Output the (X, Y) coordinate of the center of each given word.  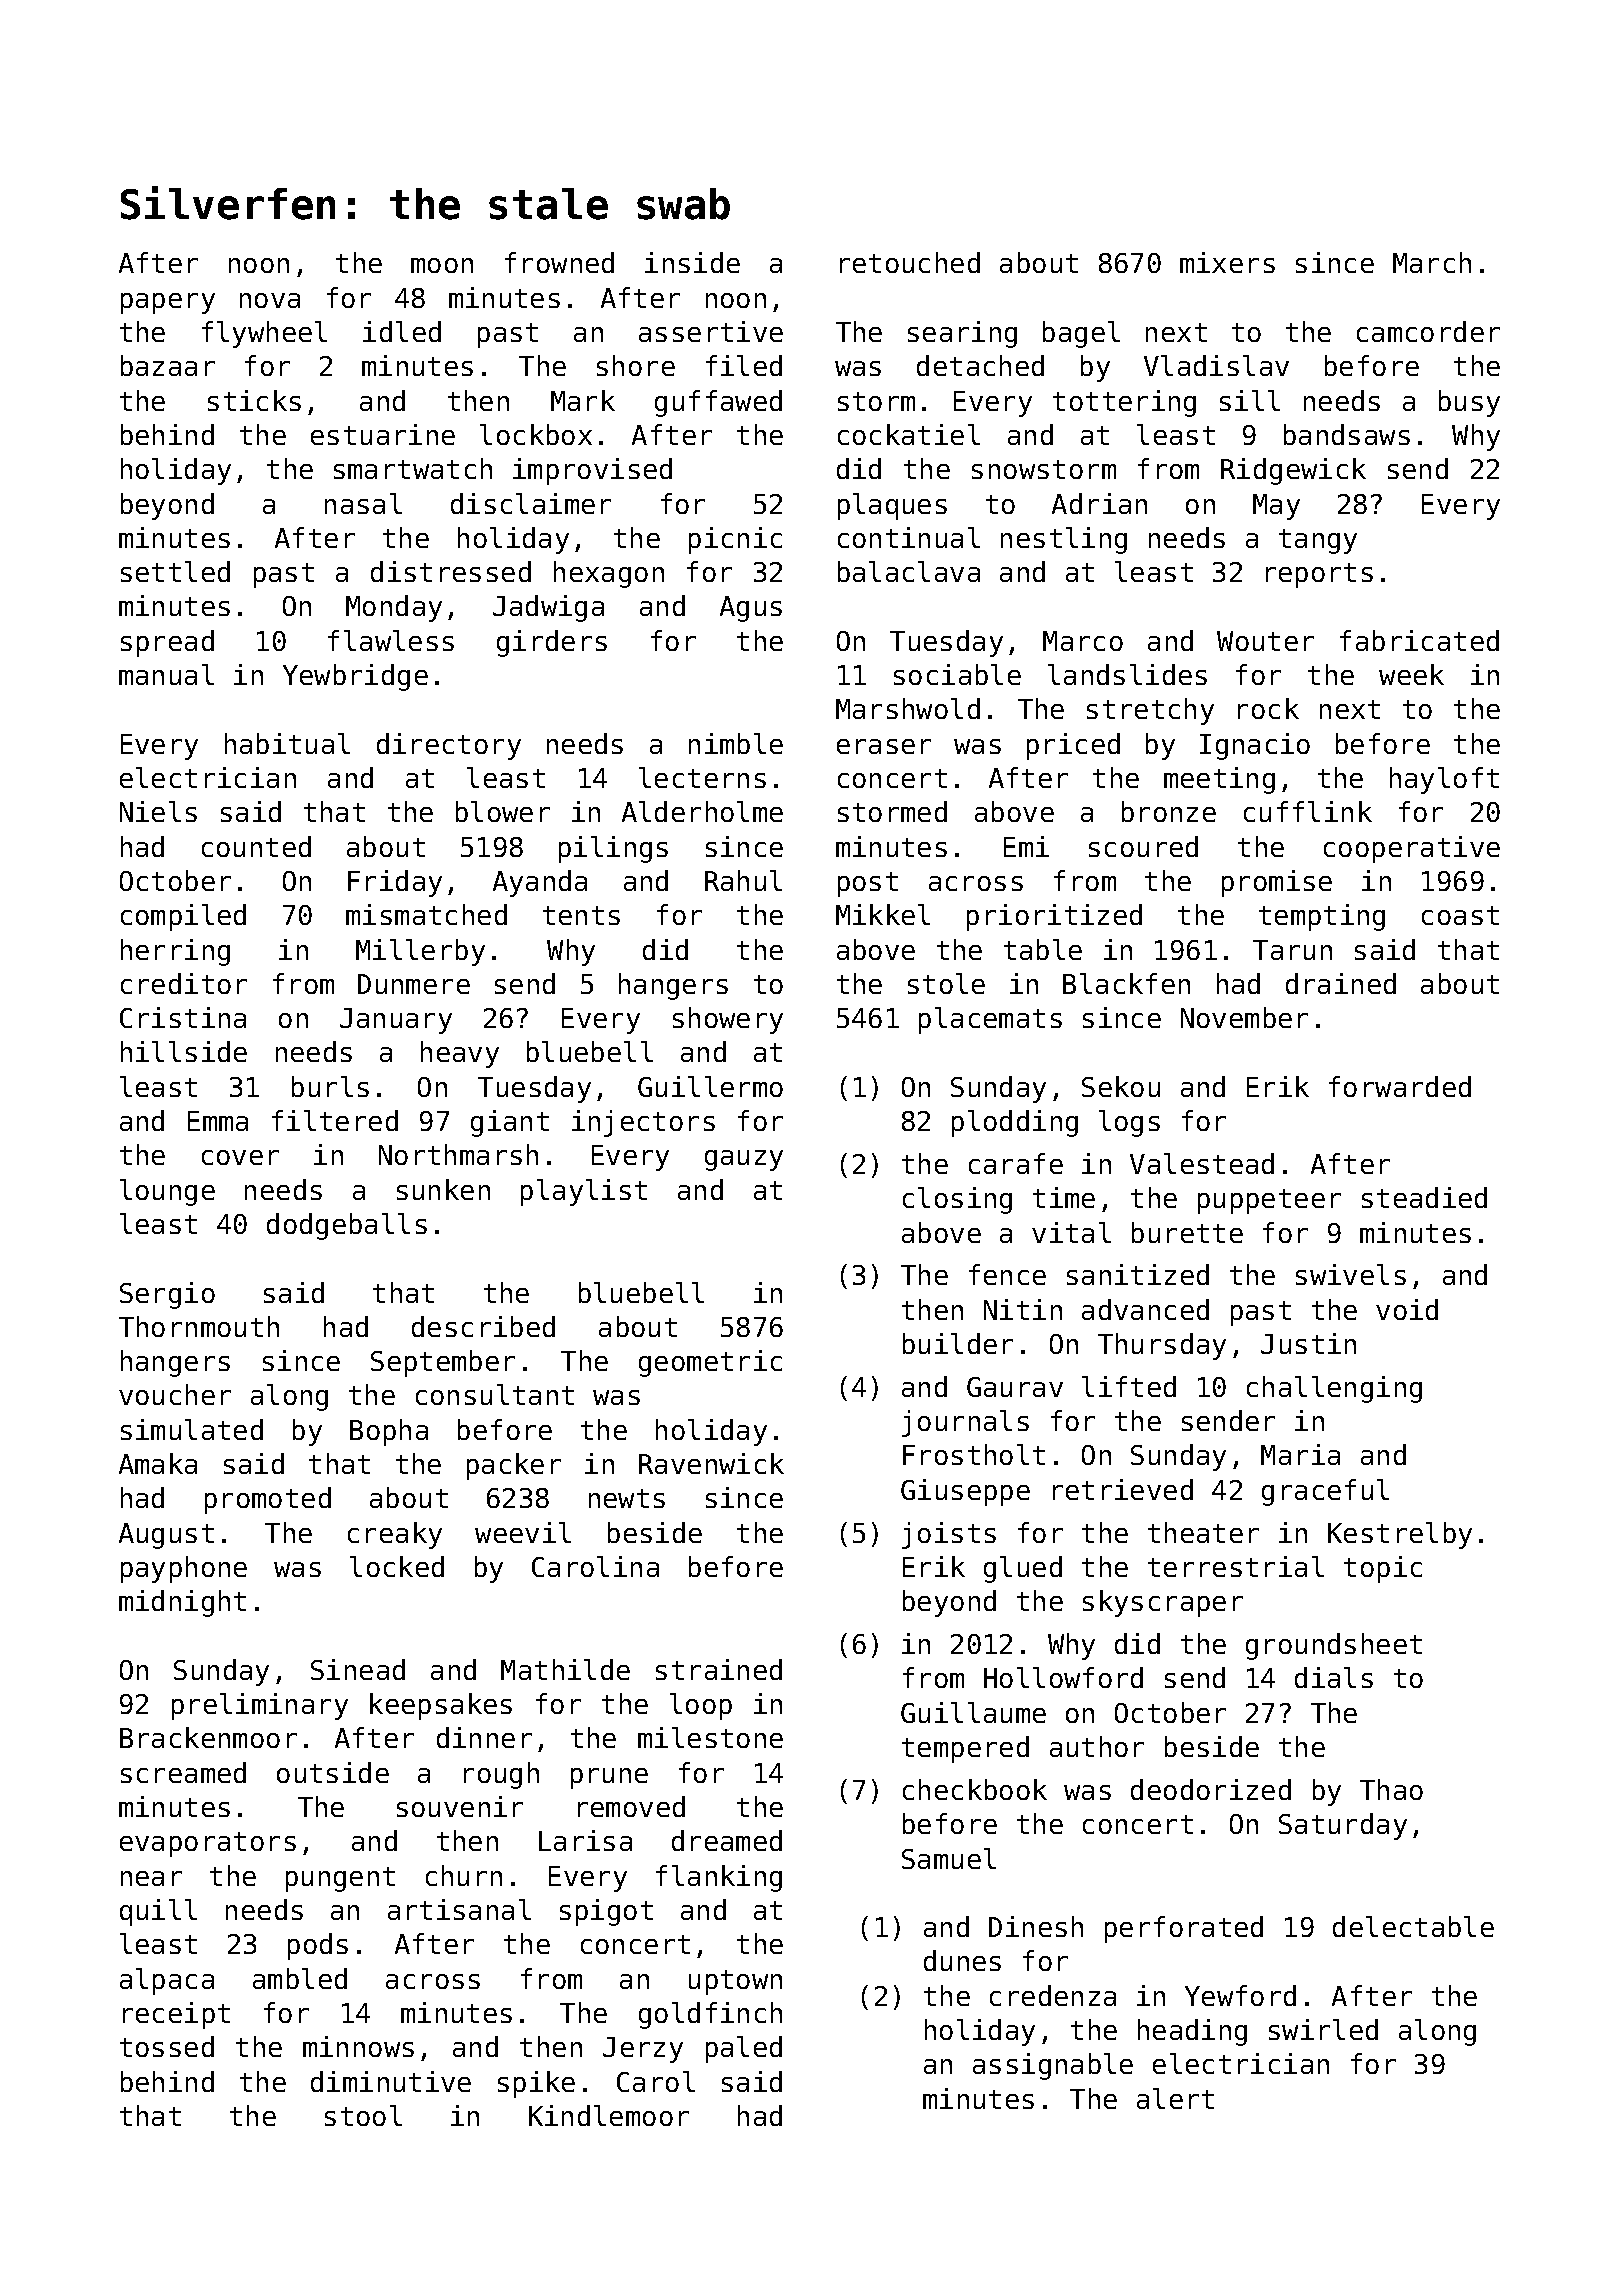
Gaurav (1015, 1387)
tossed (167, 2046)
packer (514, 1466)
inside (692, 262)
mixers (1227, 262)
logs (1129, 1123)
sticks (254, 400)
